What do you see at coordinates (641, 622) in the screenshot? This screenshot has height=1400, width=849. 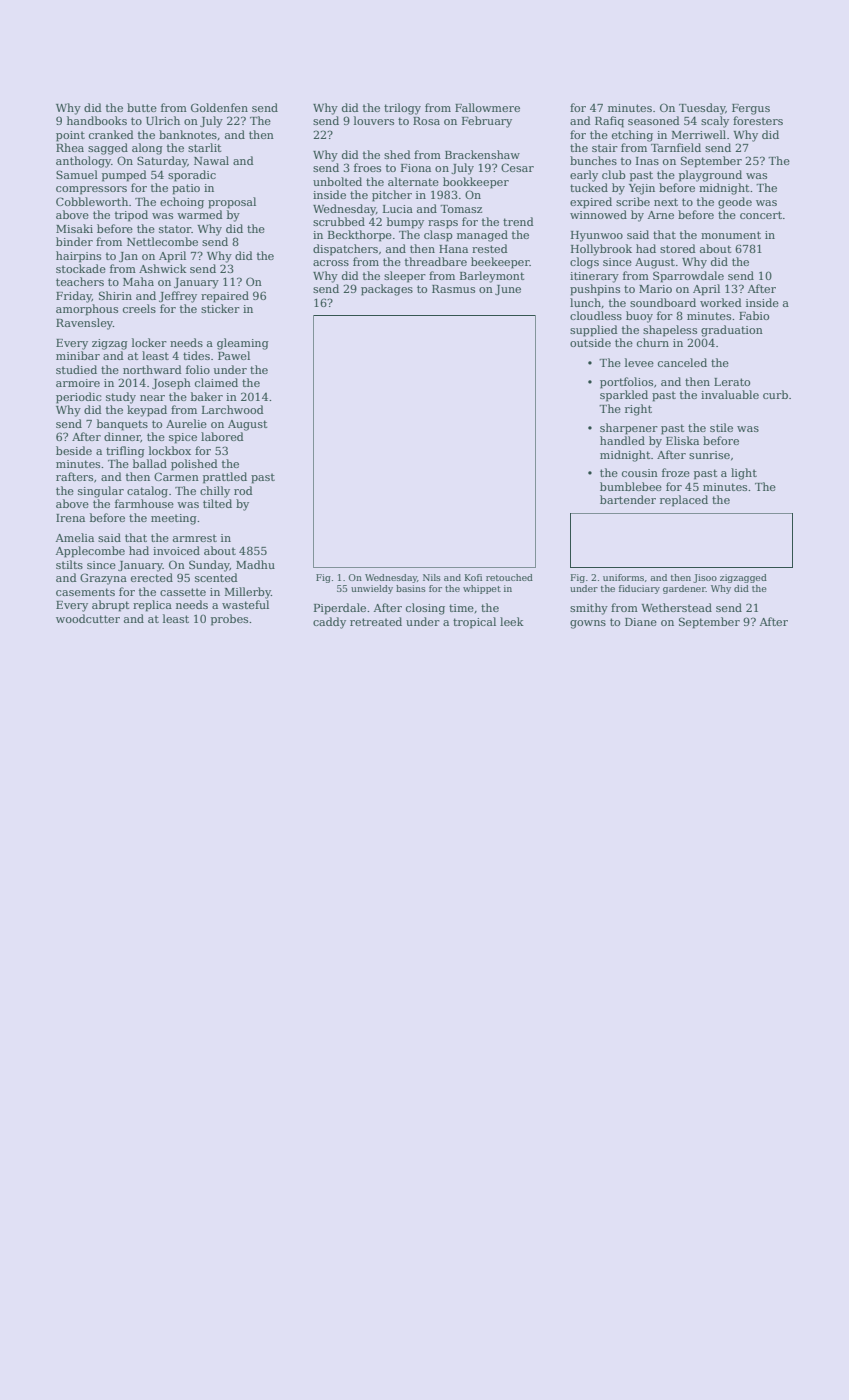 I see `Diane` at bounding box center [641, 622].
